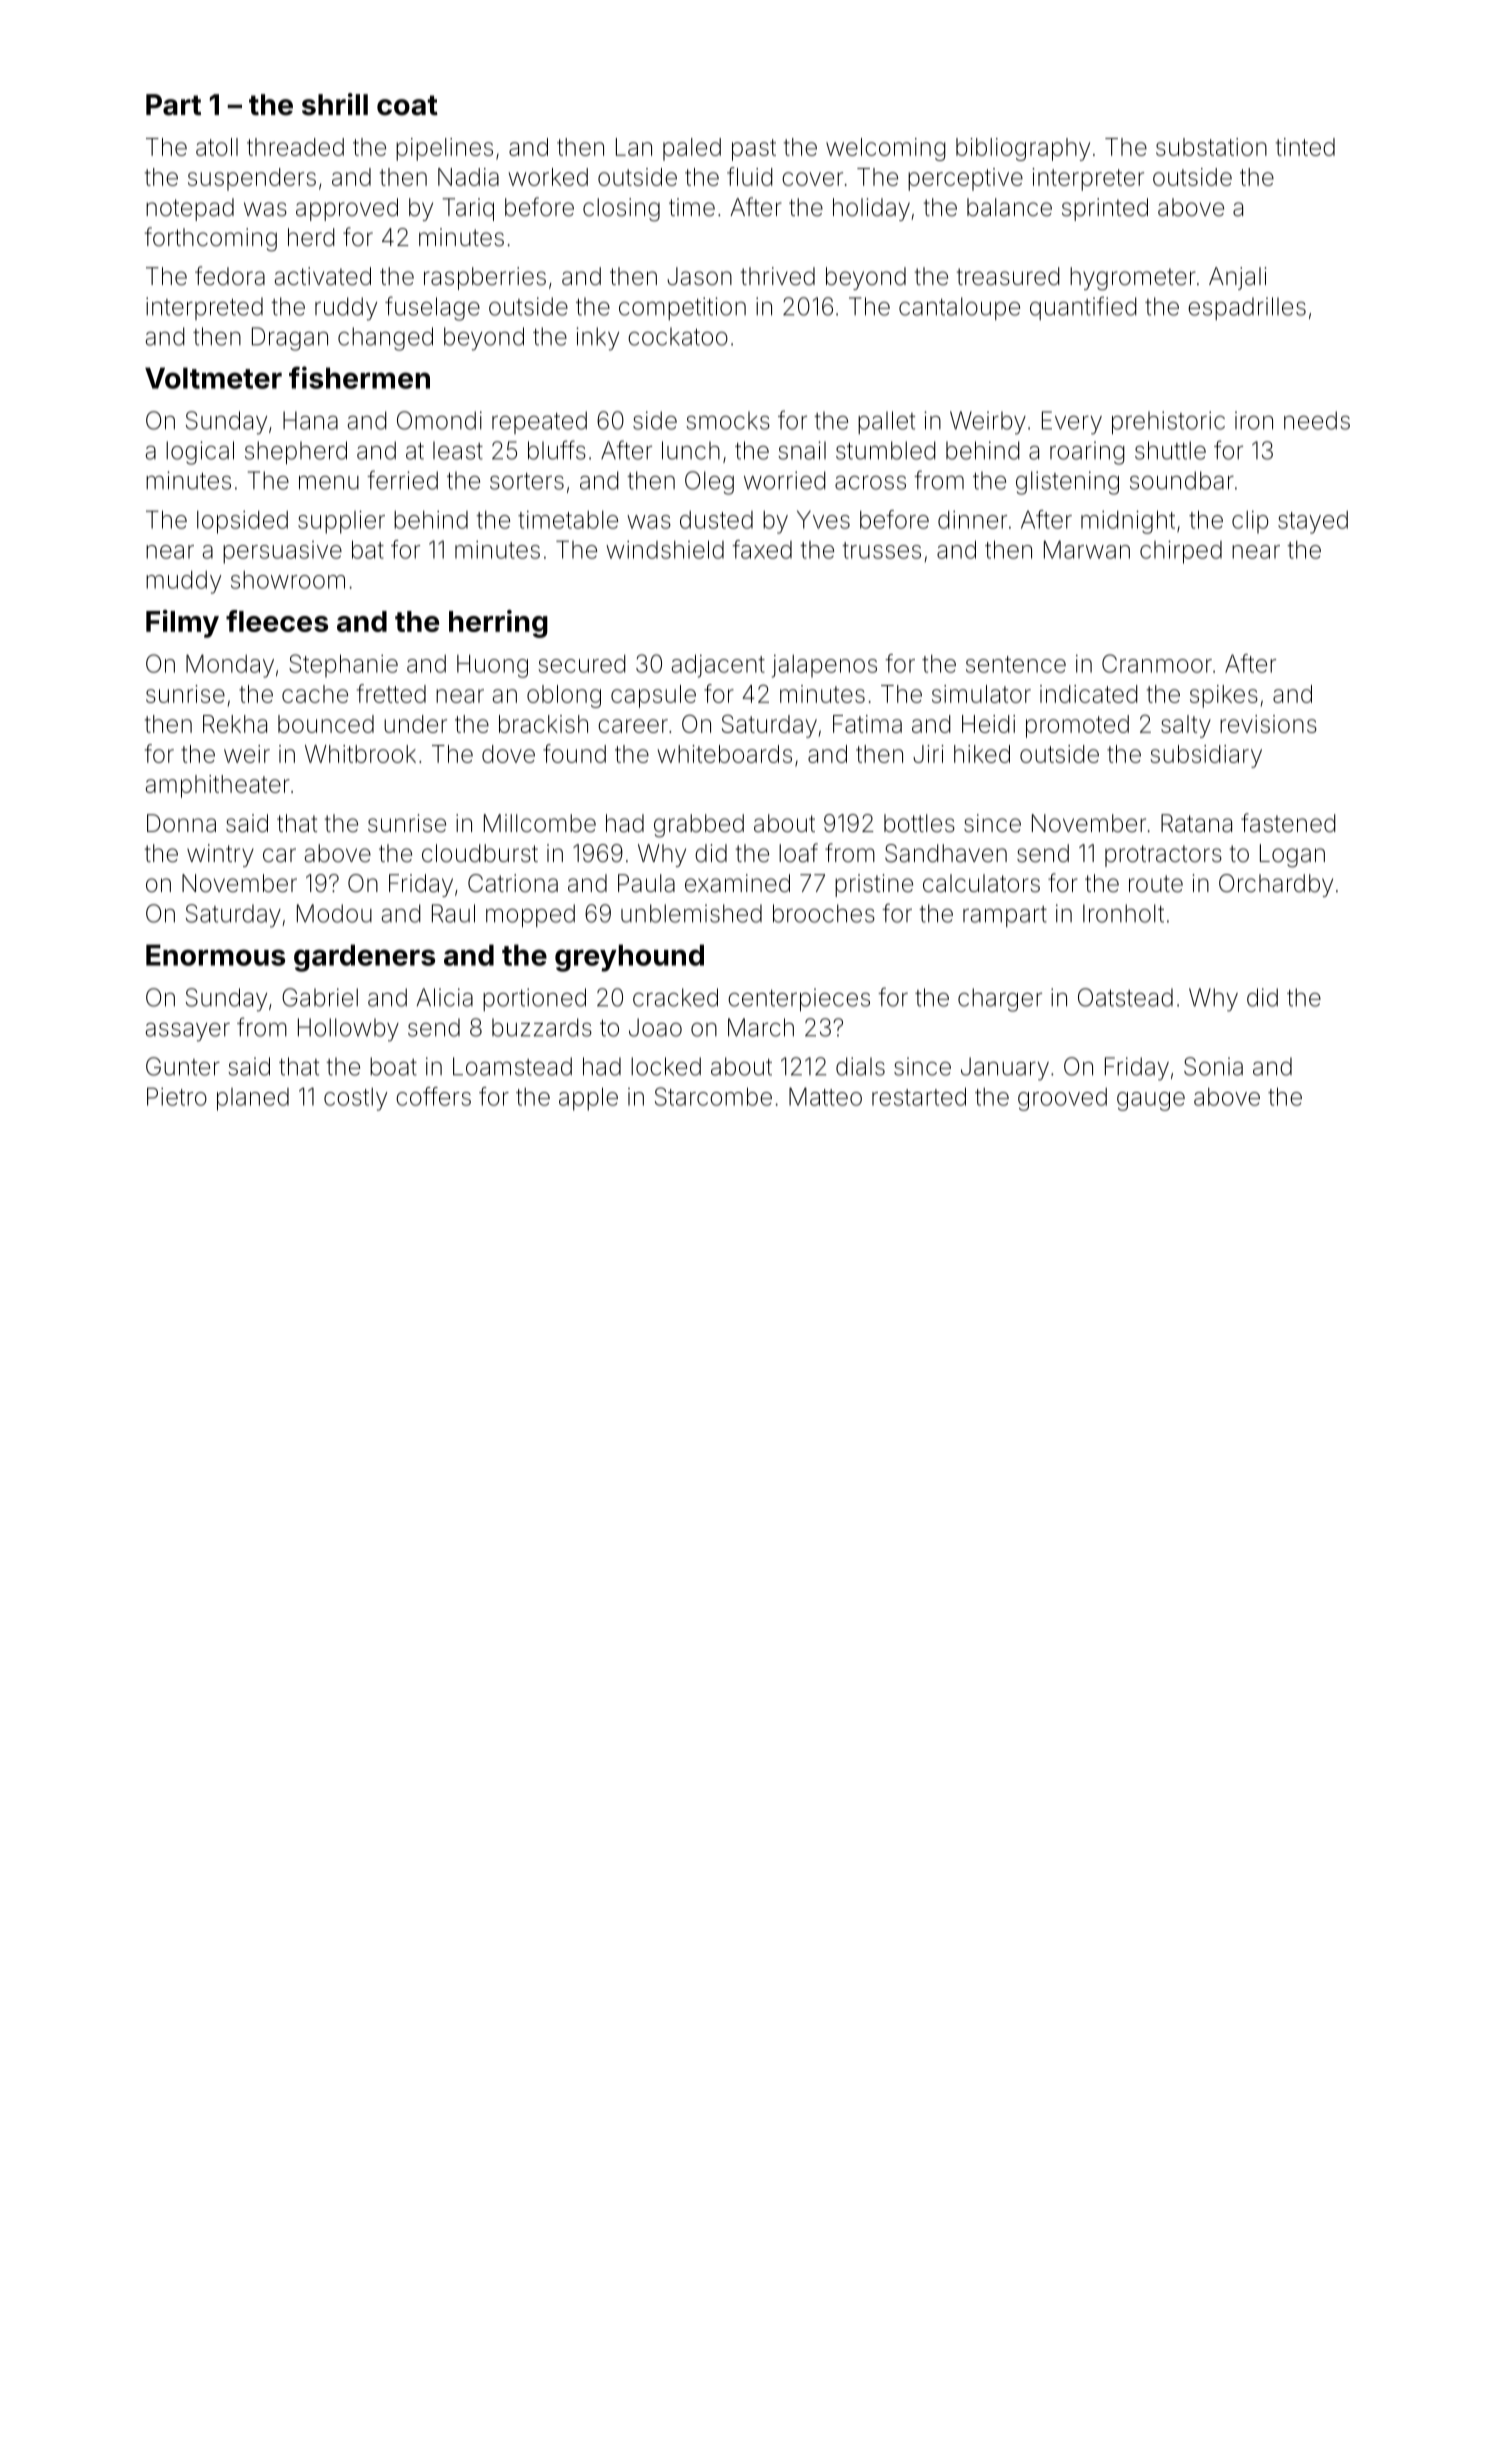 The image size is (1496, 2464). What do you see at coordinates (1305, 147) in the image?
I see `tinted` at bounding box center [1305, 147].
